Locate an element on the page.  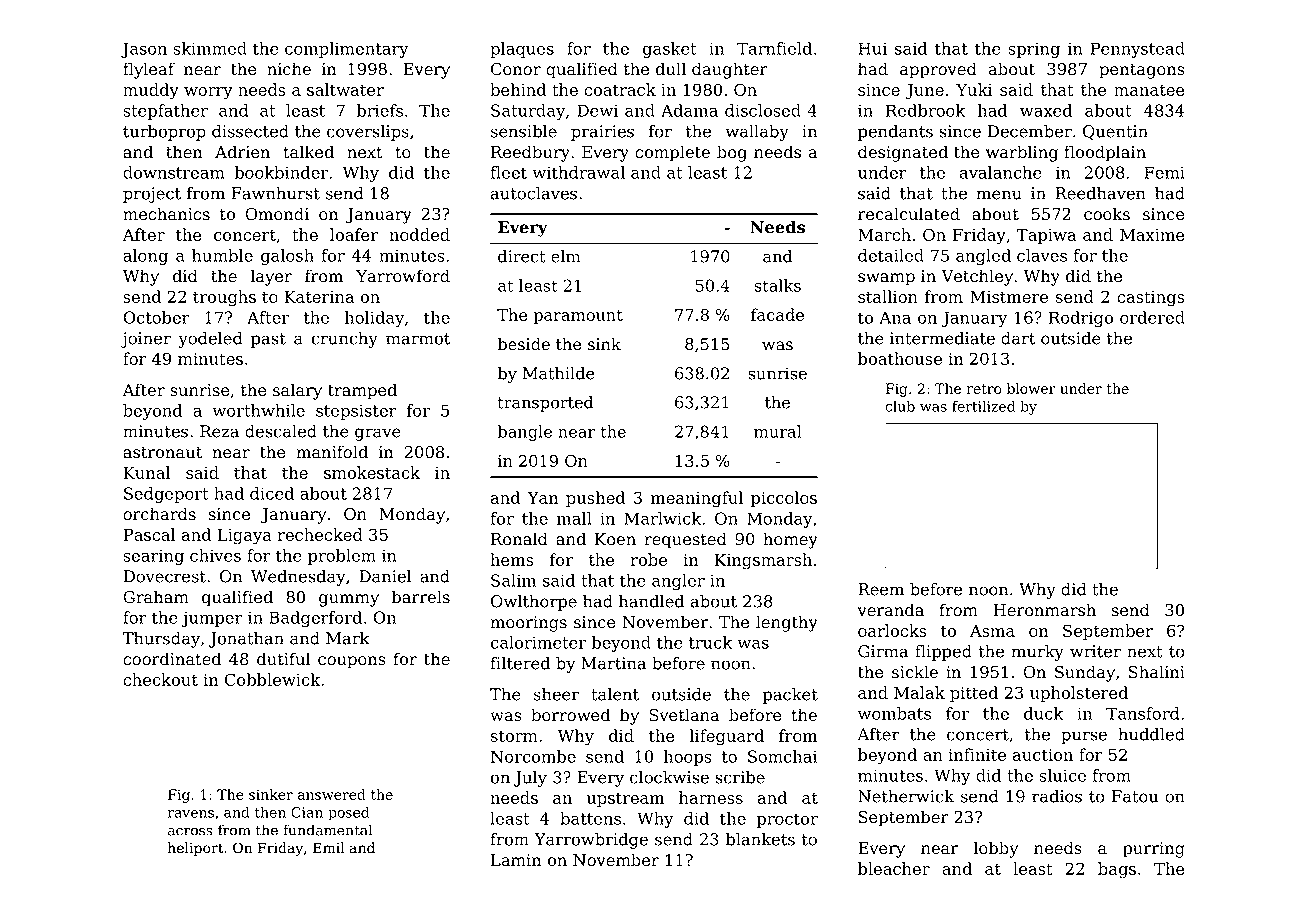
Heronmarsh is located at coordinates (1044, 610).
